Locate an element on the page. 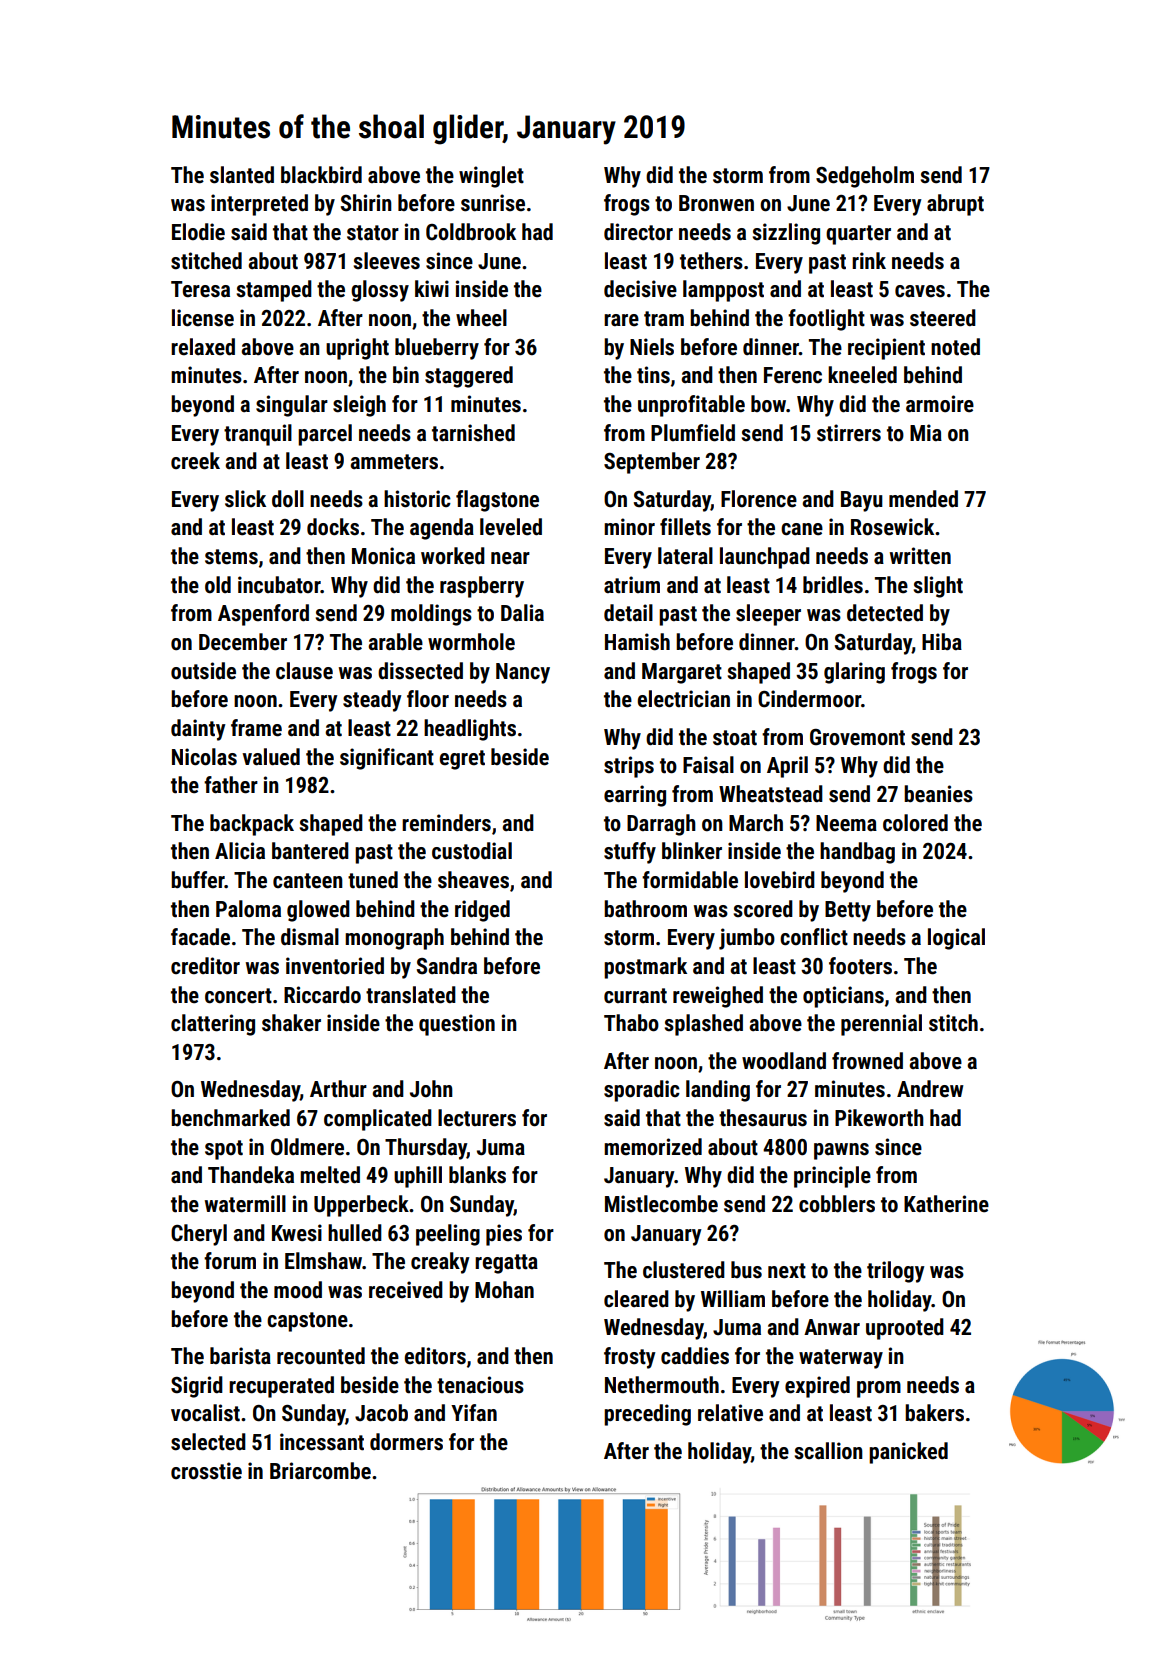 This image has width=1165, height=1654. dormers is located at coordinates (406, 1442).
